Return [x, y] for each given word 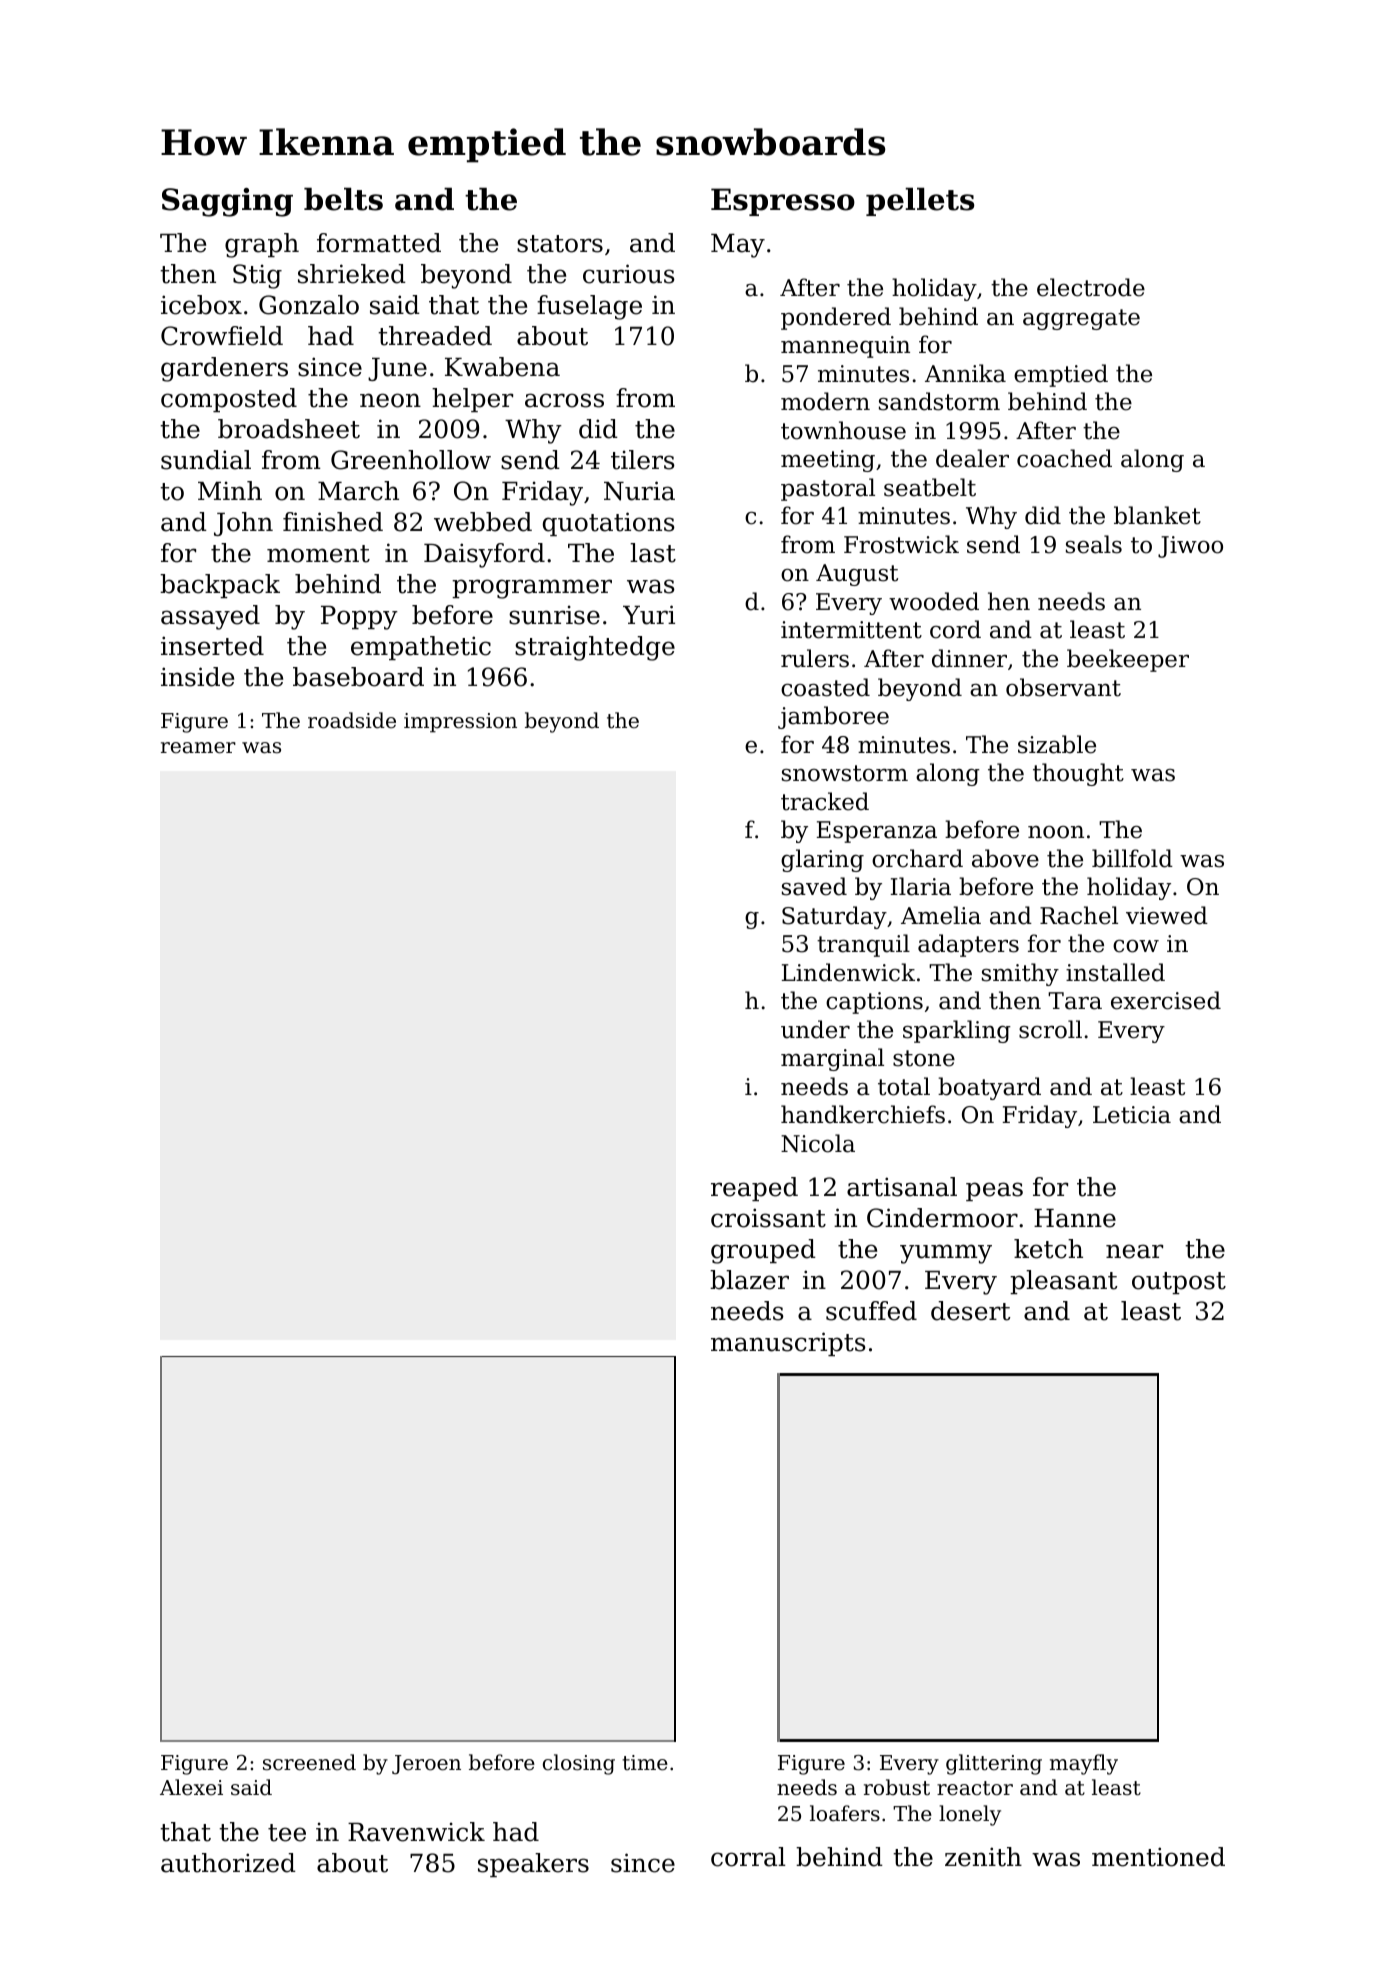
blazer [749, 1280]
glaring [822, 860]
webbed [483, 522]
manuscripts [788, 1344]
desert [970, 1311]
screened [309, 1762]
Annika [965, 373]
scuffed [871, 1311]
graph [262, 245]
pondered [836, 318]
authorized [228, 1863]
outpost [1179, 1283]
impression [460, 723]
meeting [828, 461]
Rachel [1079, 915]
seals [1094, 544]
